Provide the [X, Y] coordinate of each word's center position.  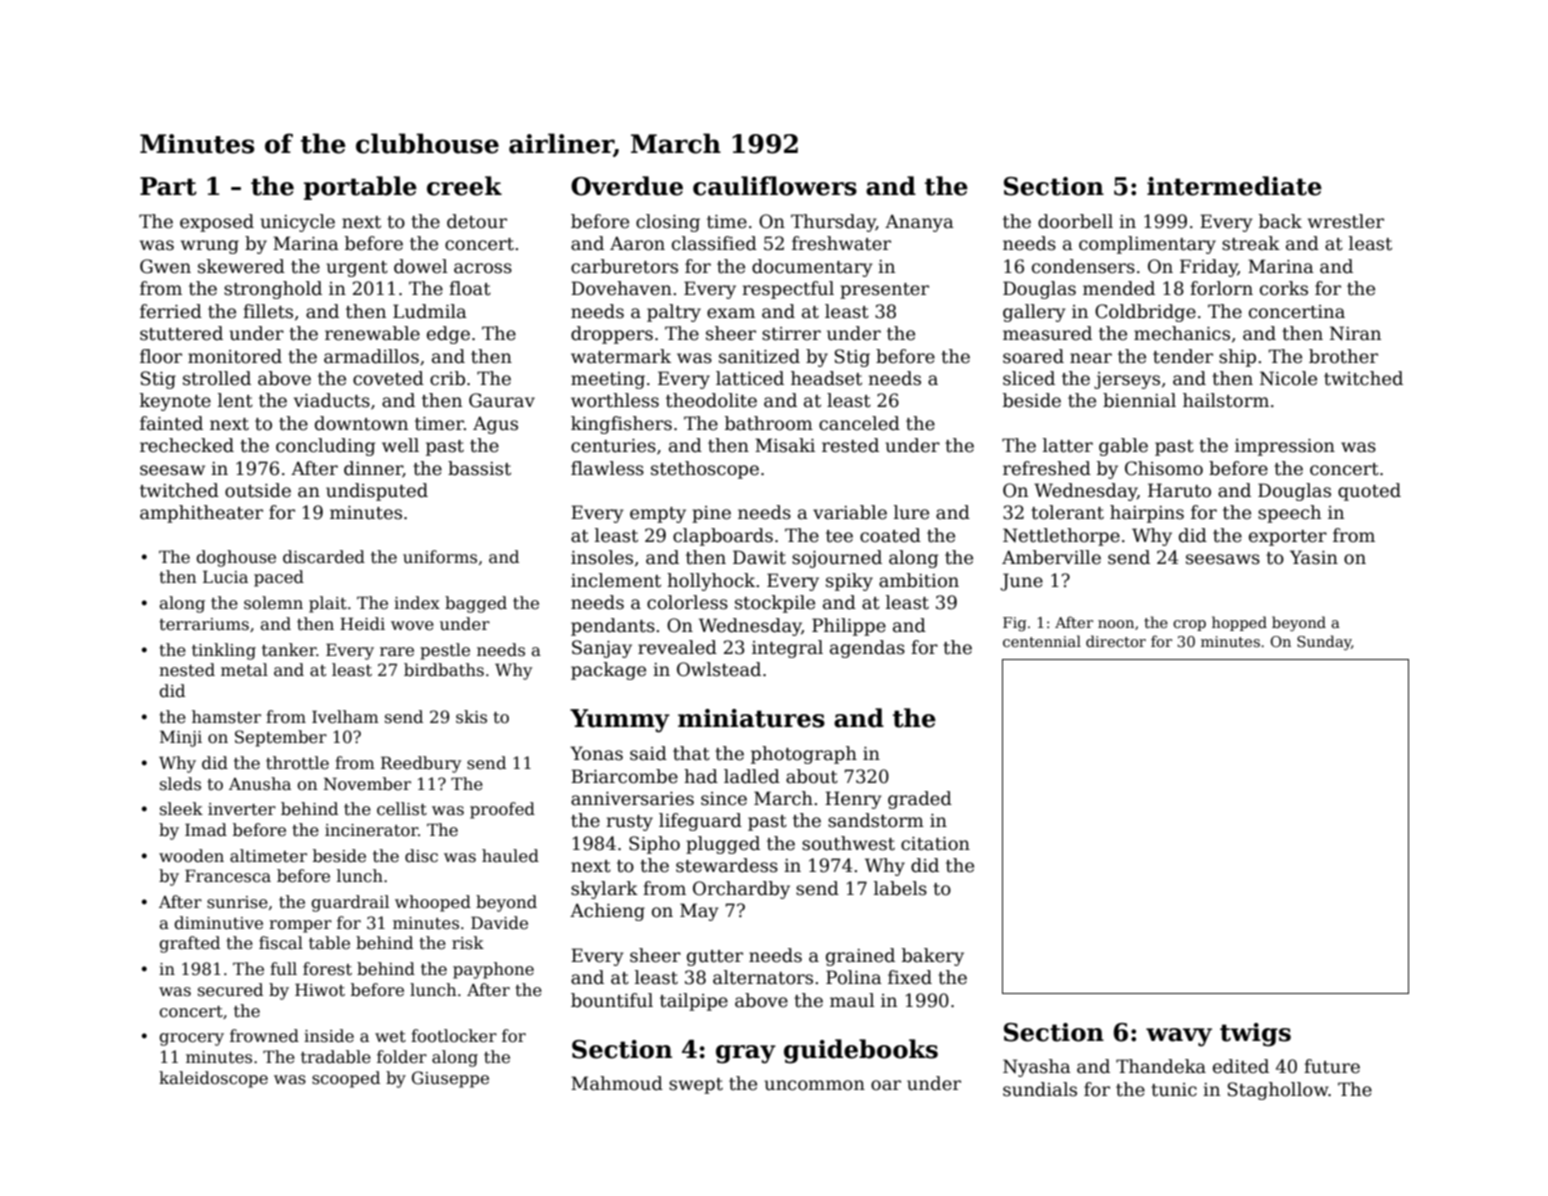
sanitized [759, 356]
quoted [1369, 492]
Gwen [165, 266]
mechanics [1182, 333]
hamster [226, 717]
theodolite [711, 400]
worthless [615, 400]
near [1091, 358]
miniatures [751, 718]
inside [329, 1036]
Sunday [1324, 642]
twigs [1255, 1035]
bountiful [612, 1000]
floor [161, 356]
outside [258, 490]
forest [327, 969]
